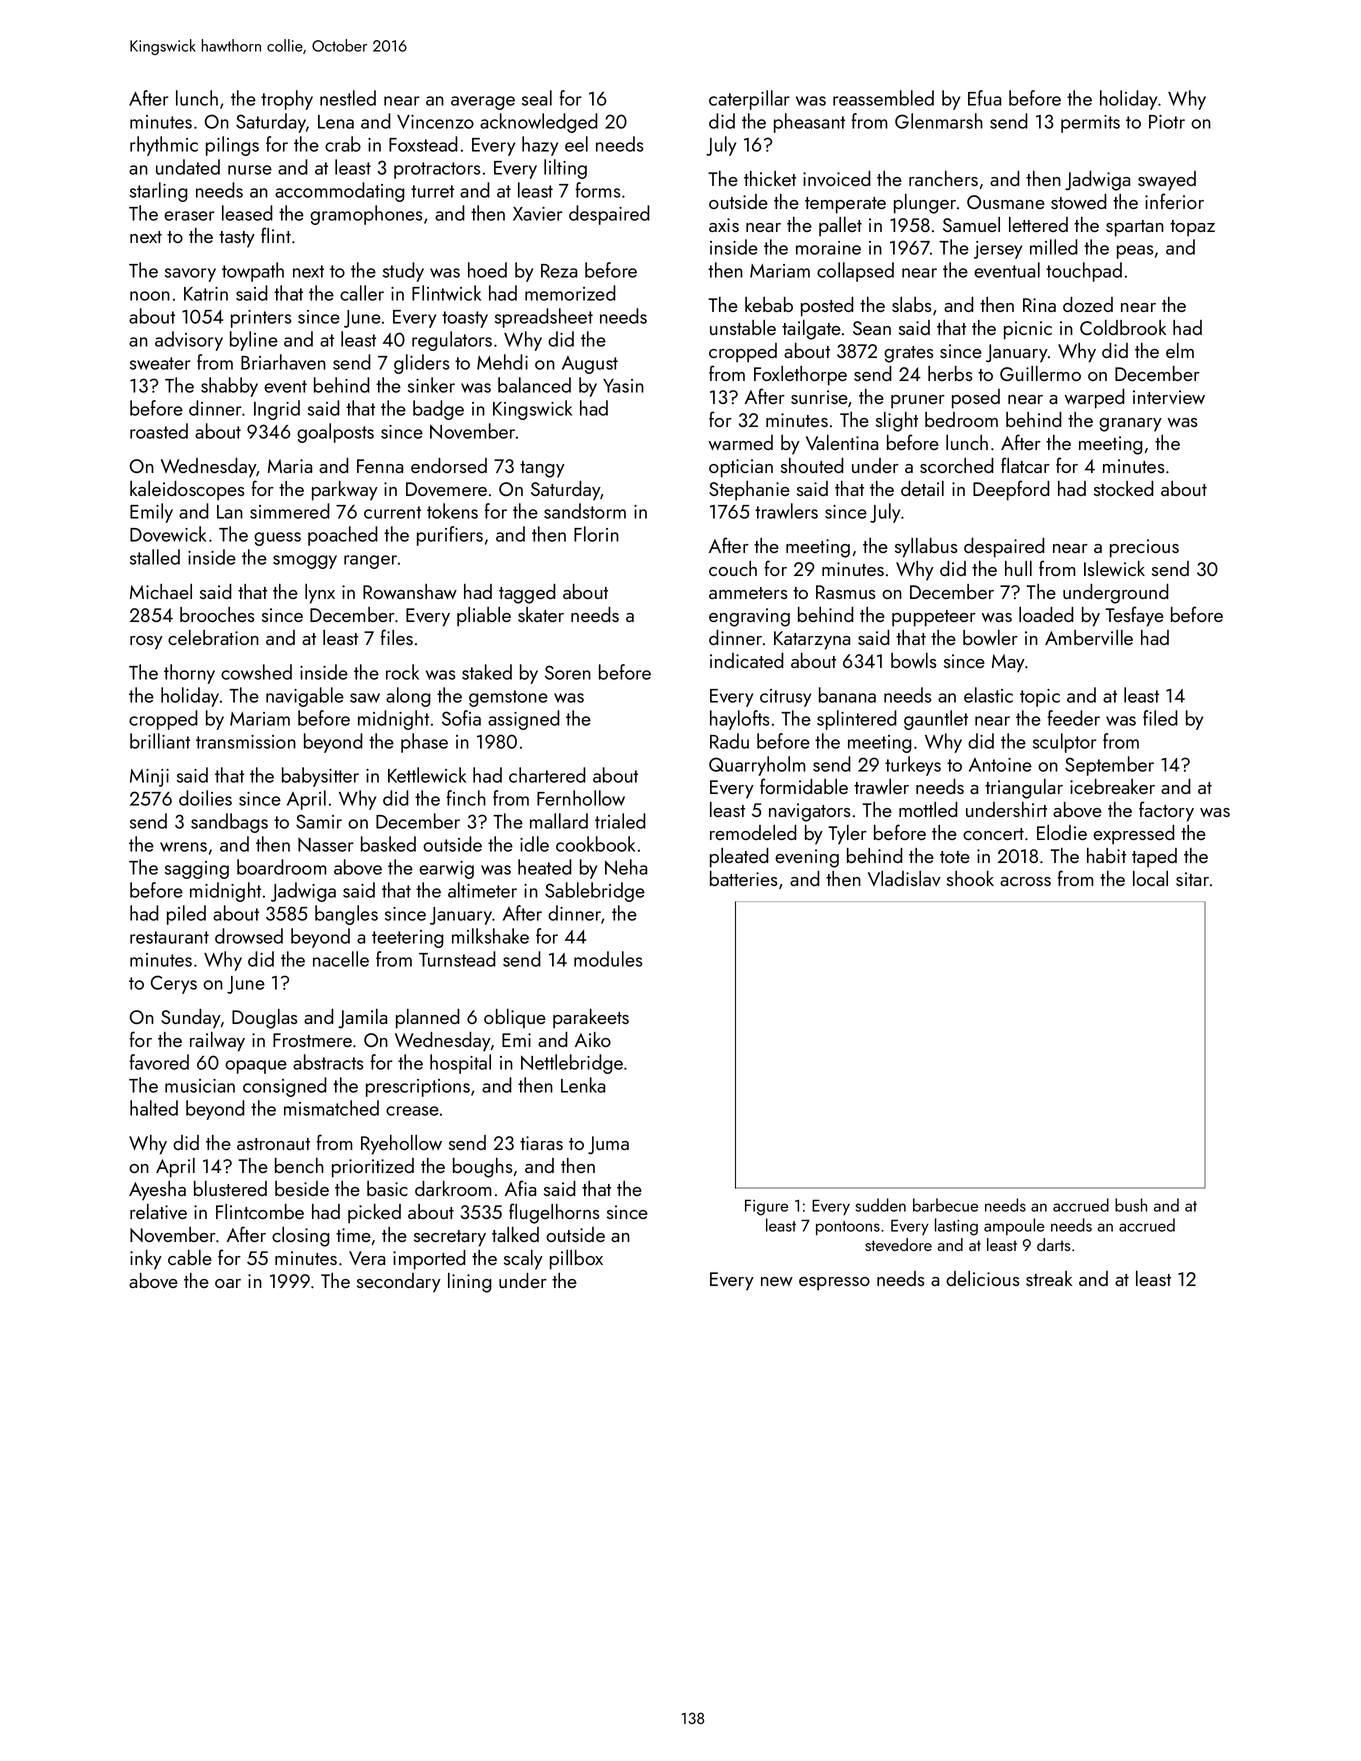  Describe the element at coordinates (1088, 304) in the screenshot. I see `dozed` at that location.
